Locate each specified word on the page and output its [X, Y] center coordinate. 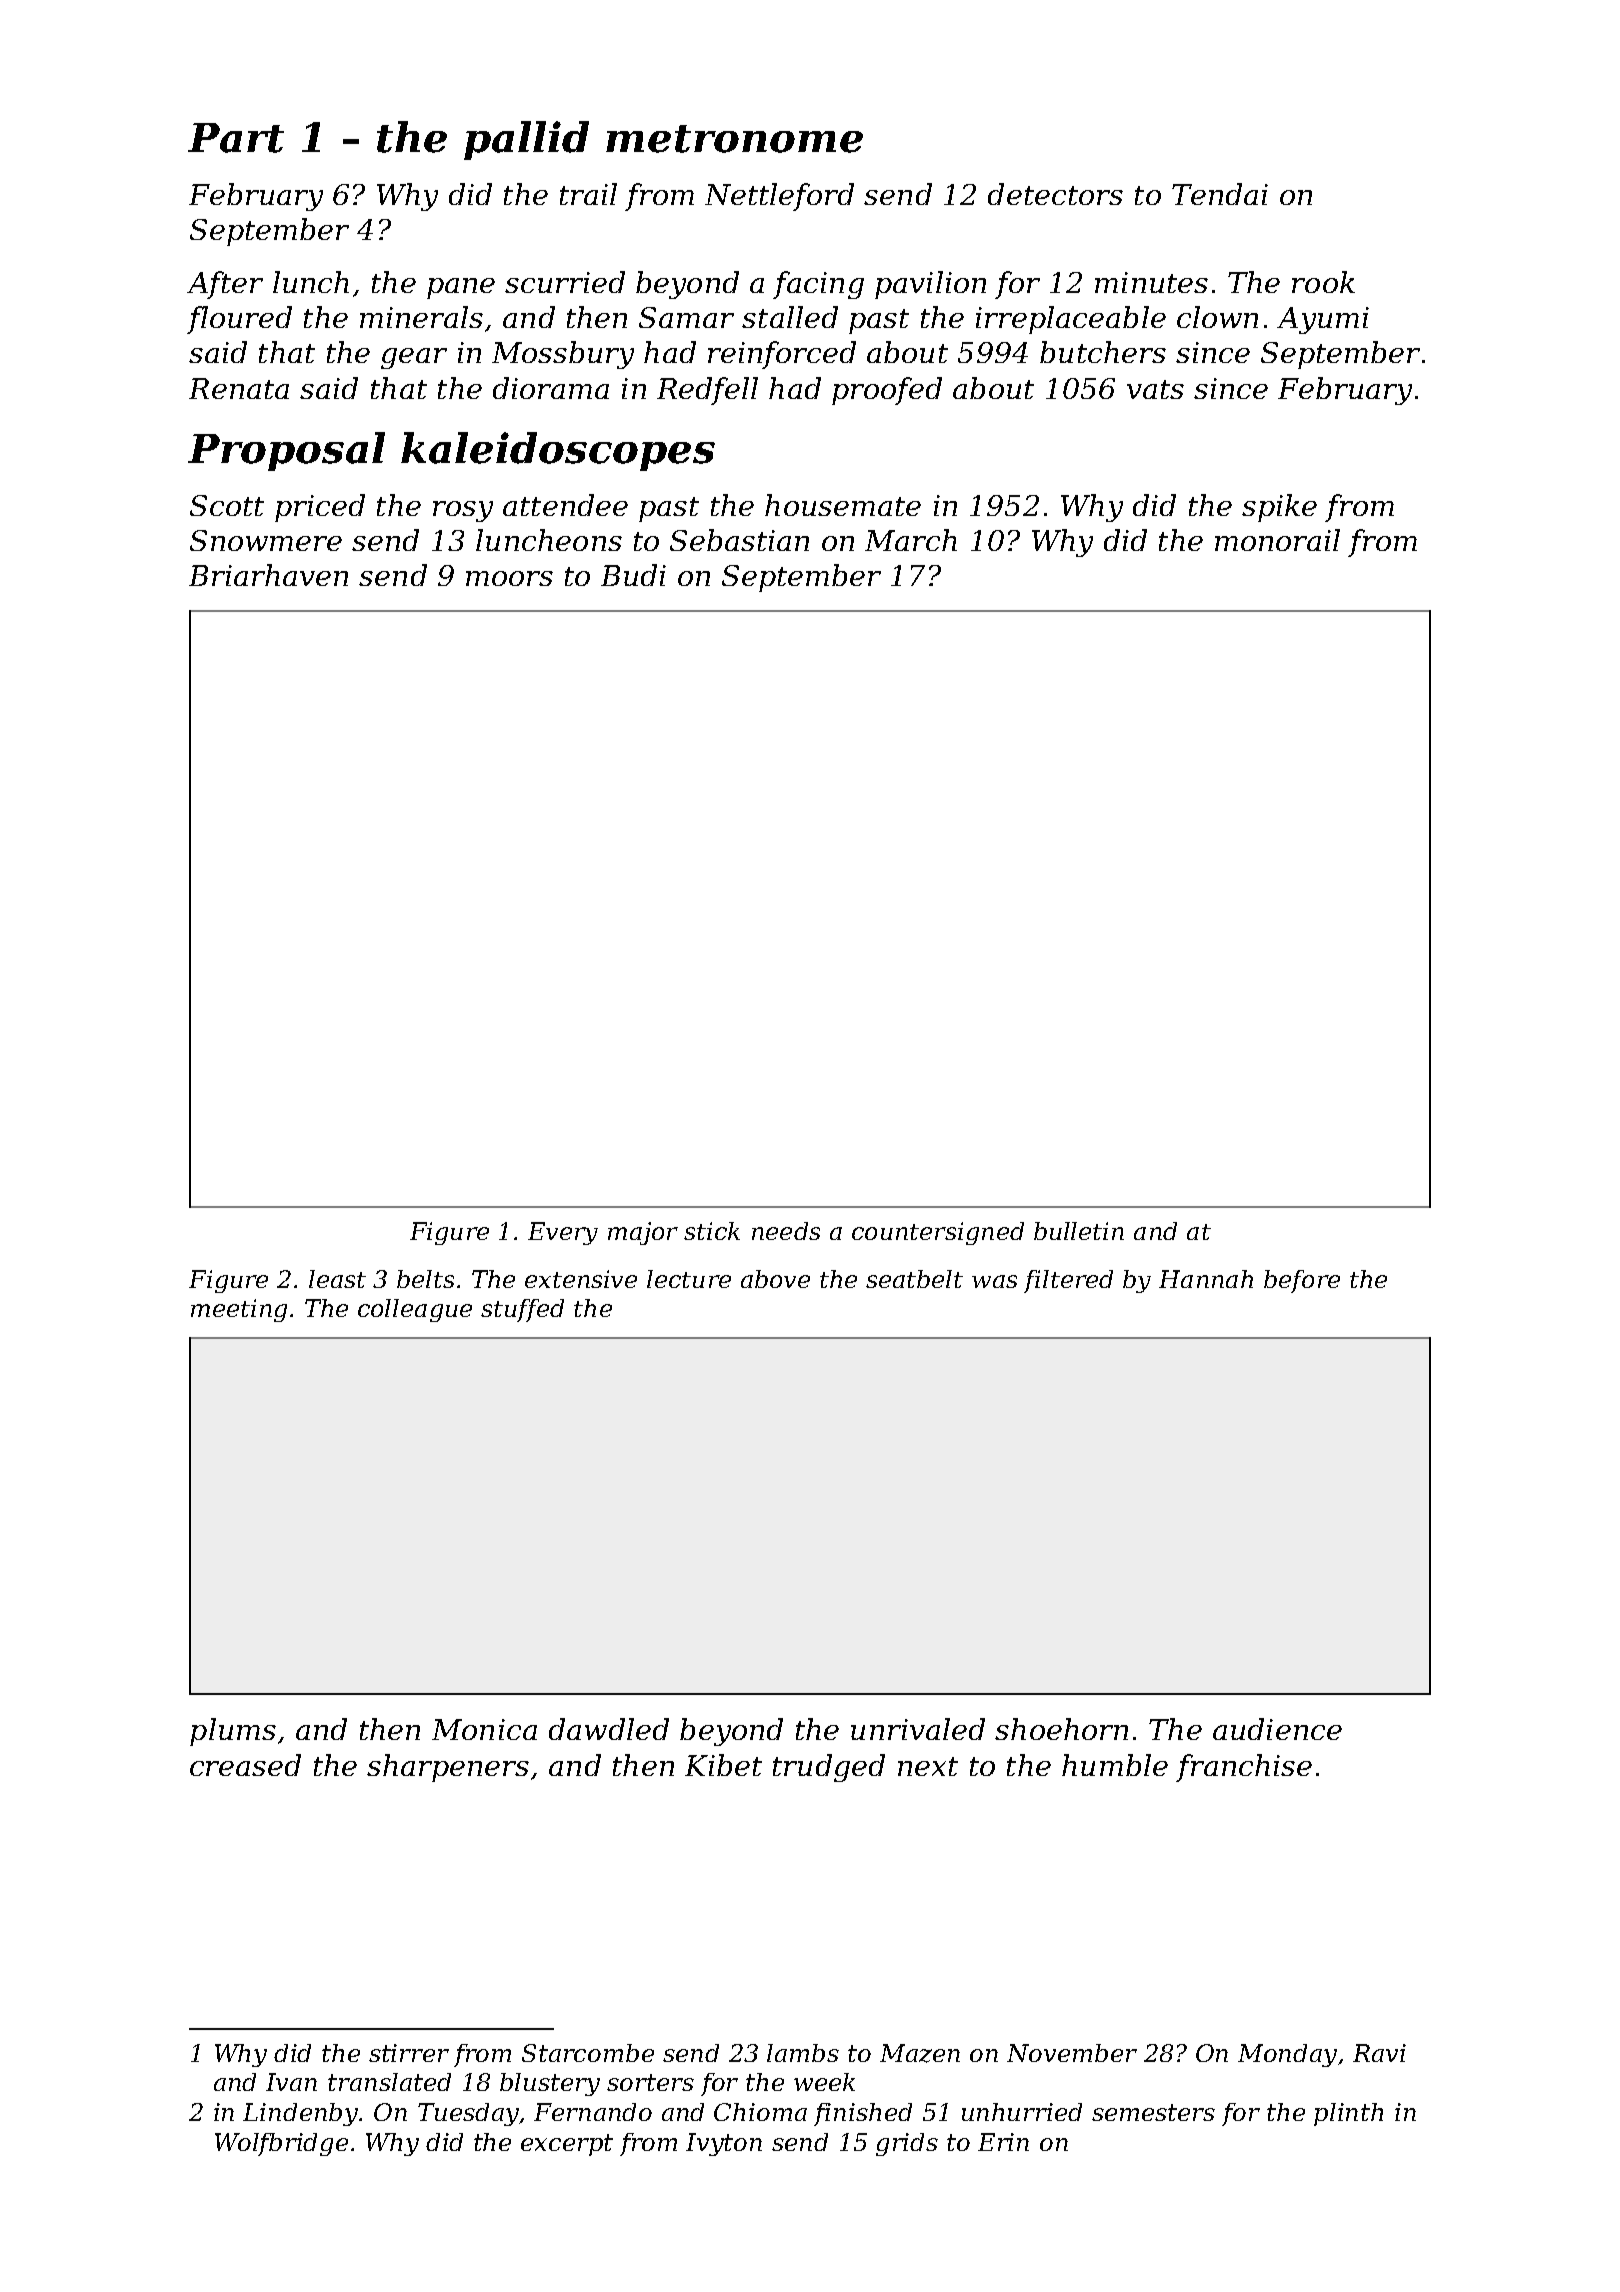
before [1302, 1281]
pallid [526, 140]
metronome [734, 139]
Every [563, 1233]
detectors [1055, 194]
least [337, 1279]
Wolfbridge [281, 2144]
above [775, 1279]
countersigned [938, 1233]
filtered [1068, 1281]
